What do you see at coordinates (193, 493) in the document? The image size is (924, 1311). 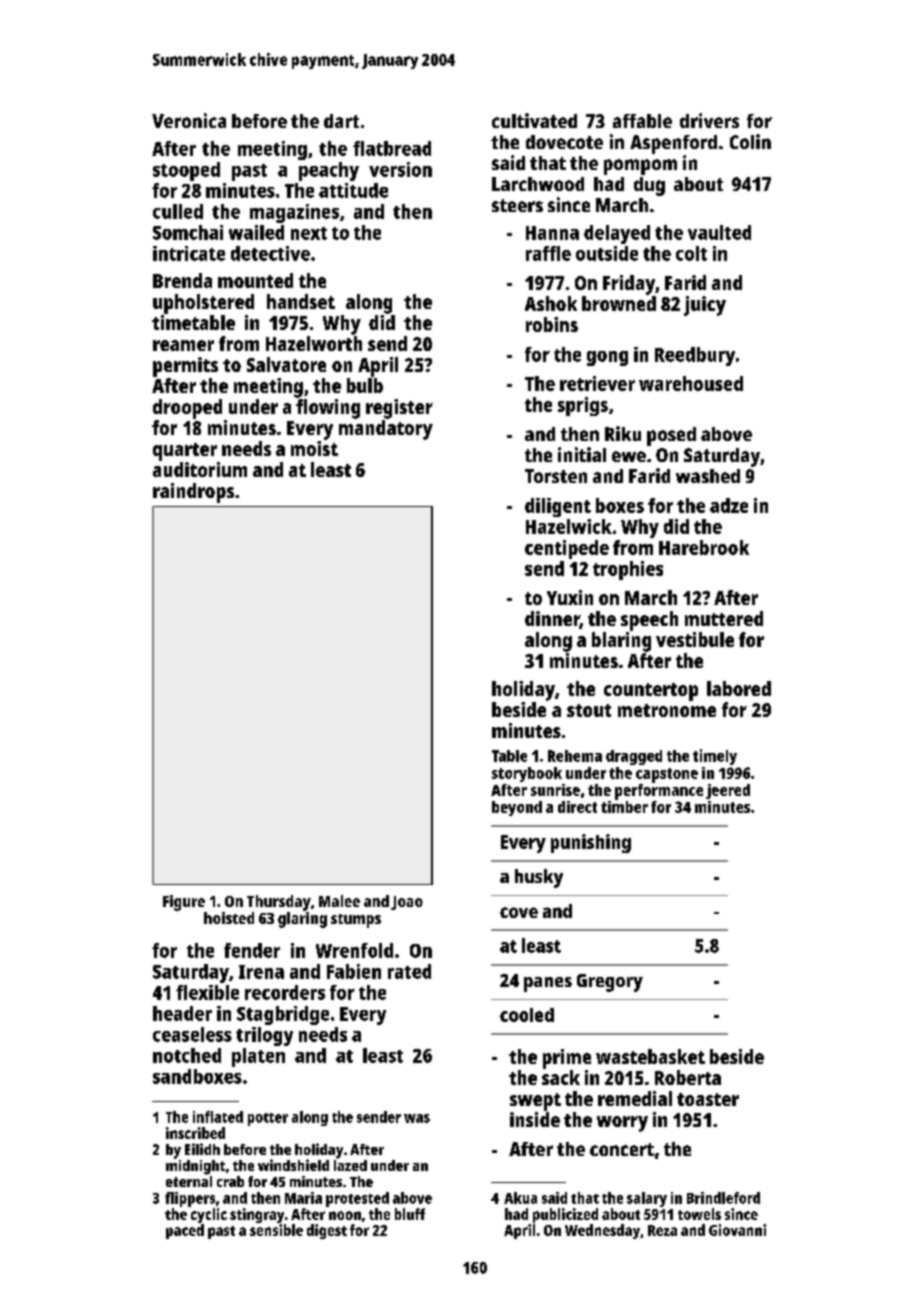 I see `raindrops` at bounding box center [193, 493].
